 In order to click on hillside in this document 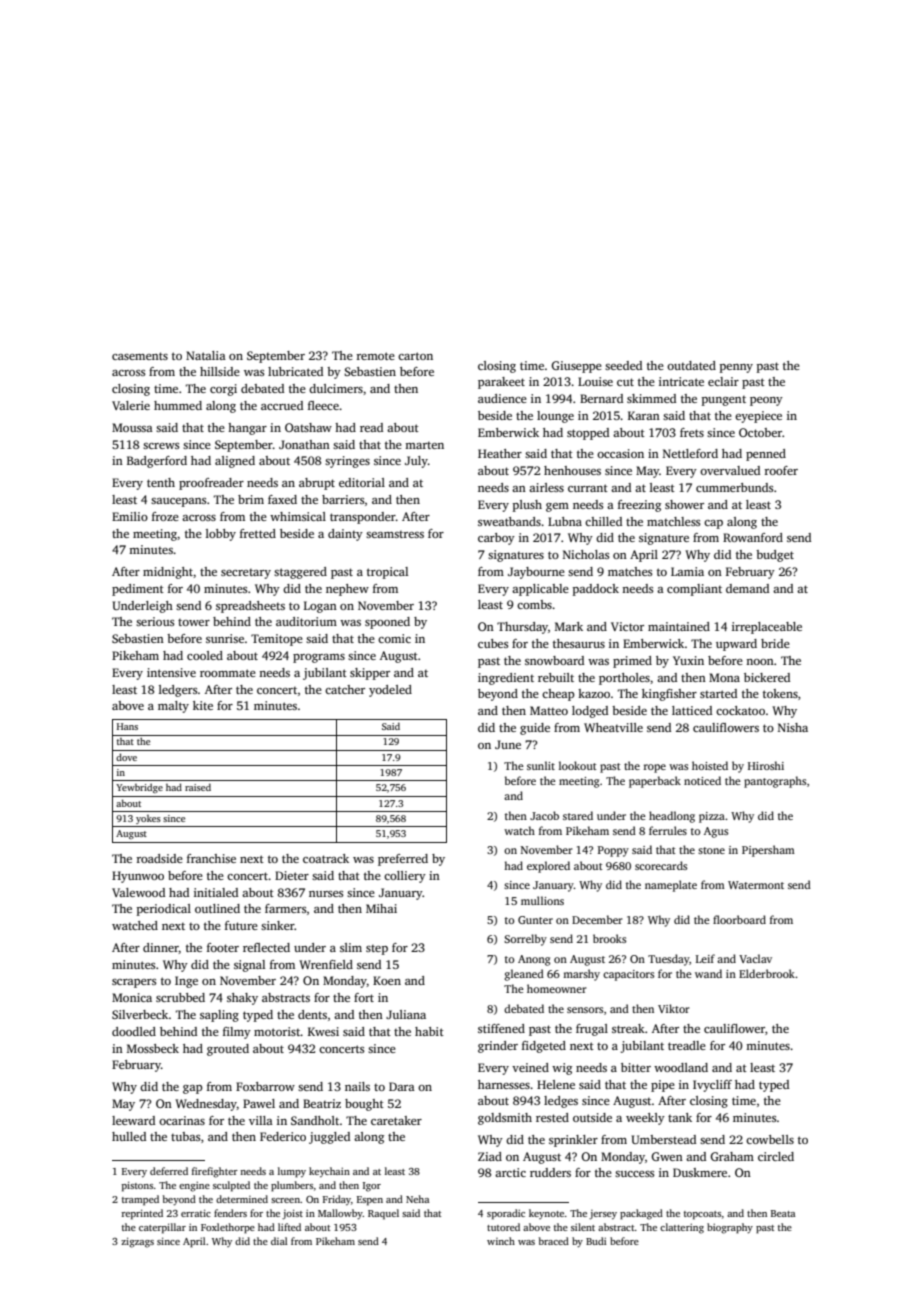, I will do `click(220, 371)`.
